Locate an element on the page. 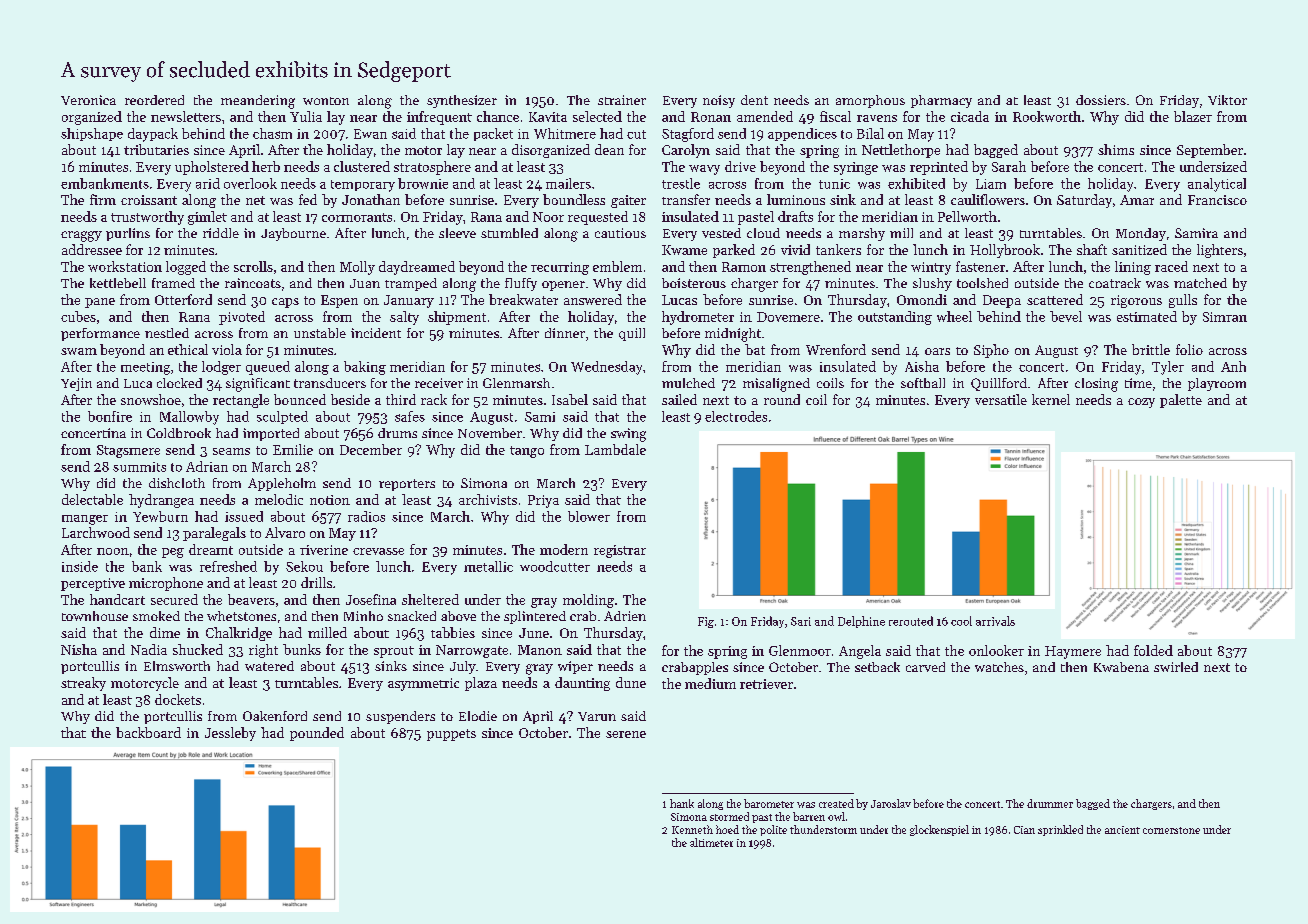 This page has height=924, width=1308. cool is located at coordinates (961, 621).
